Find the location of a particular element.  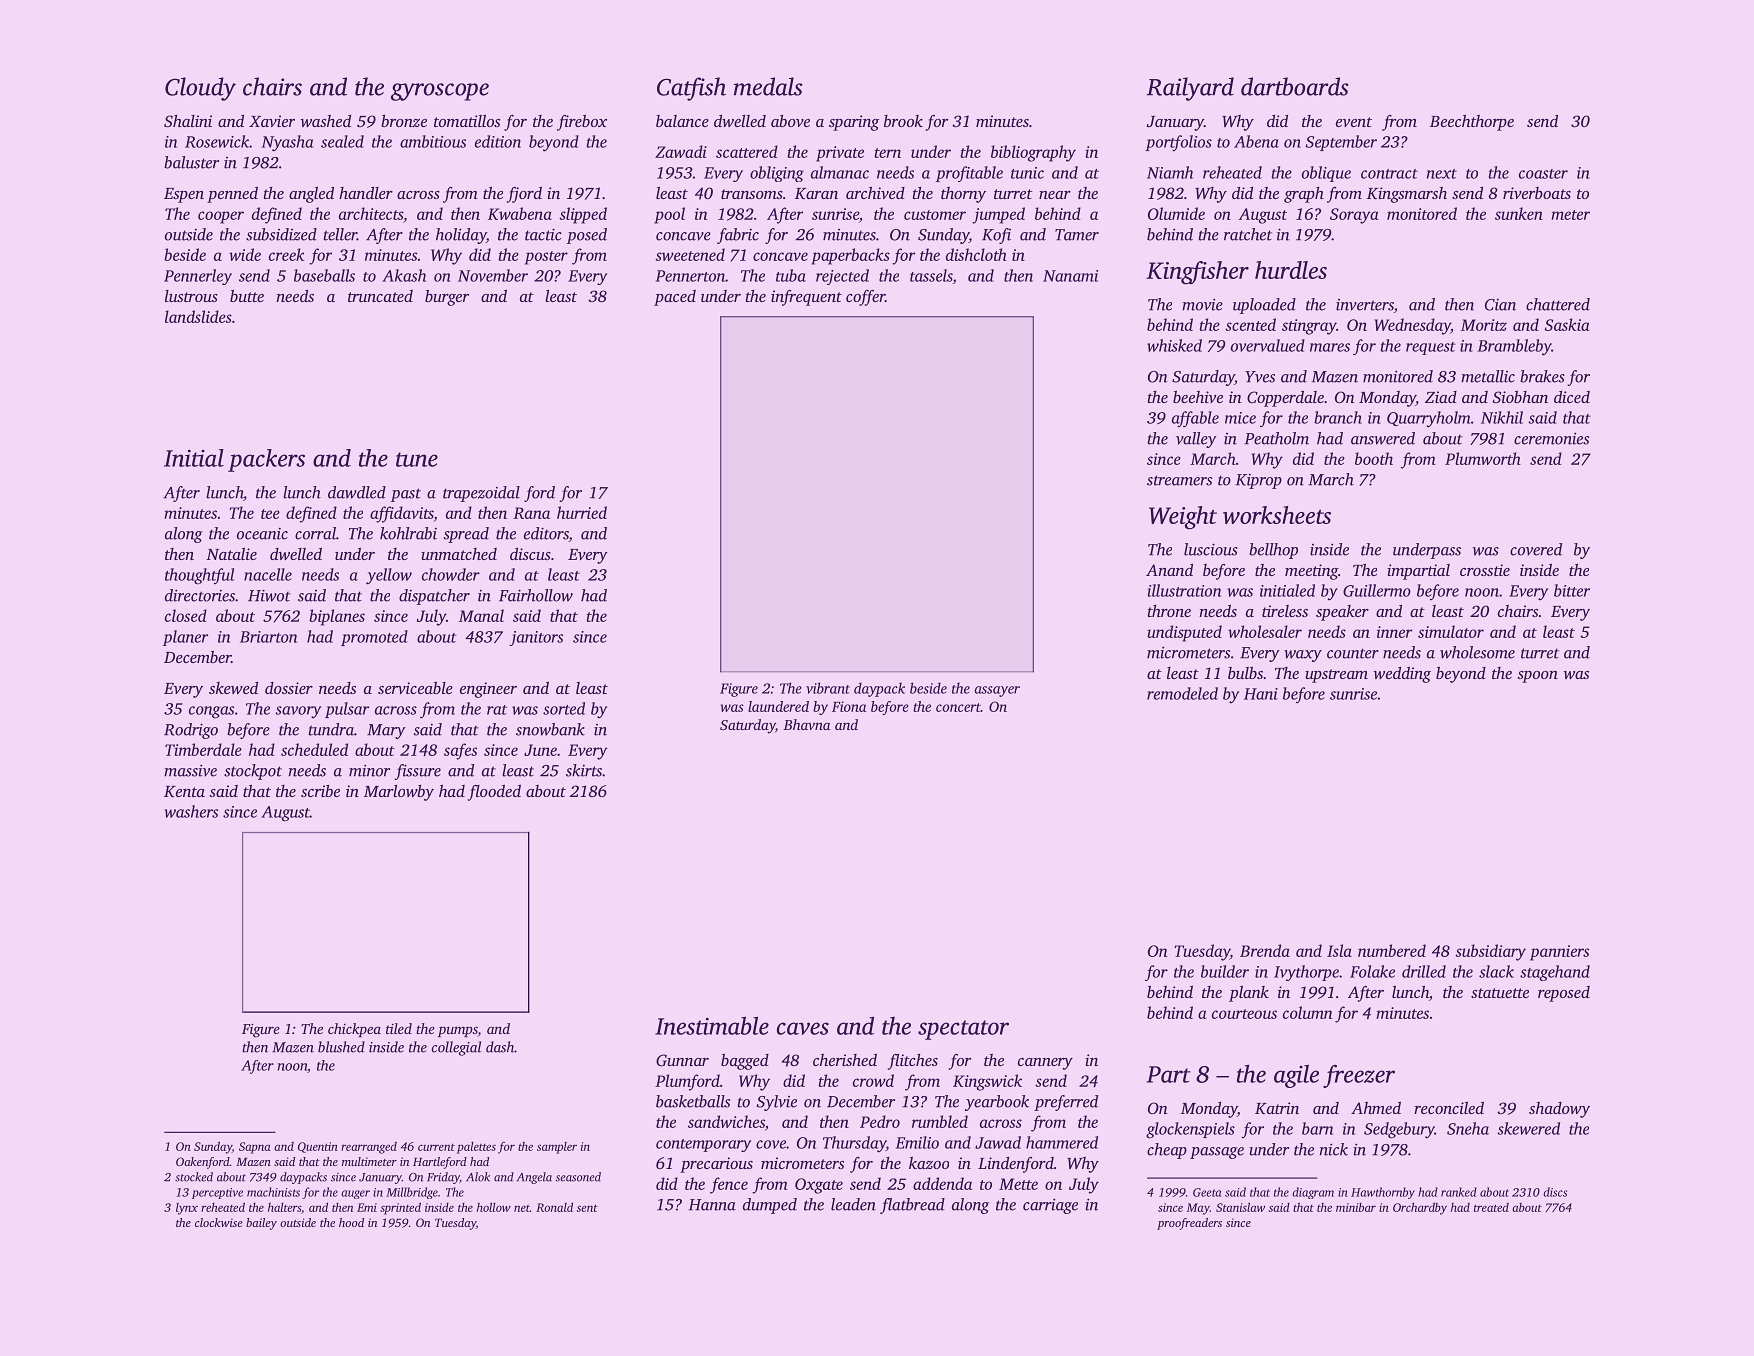

gyroscope is located at coordinates (440, 92).
